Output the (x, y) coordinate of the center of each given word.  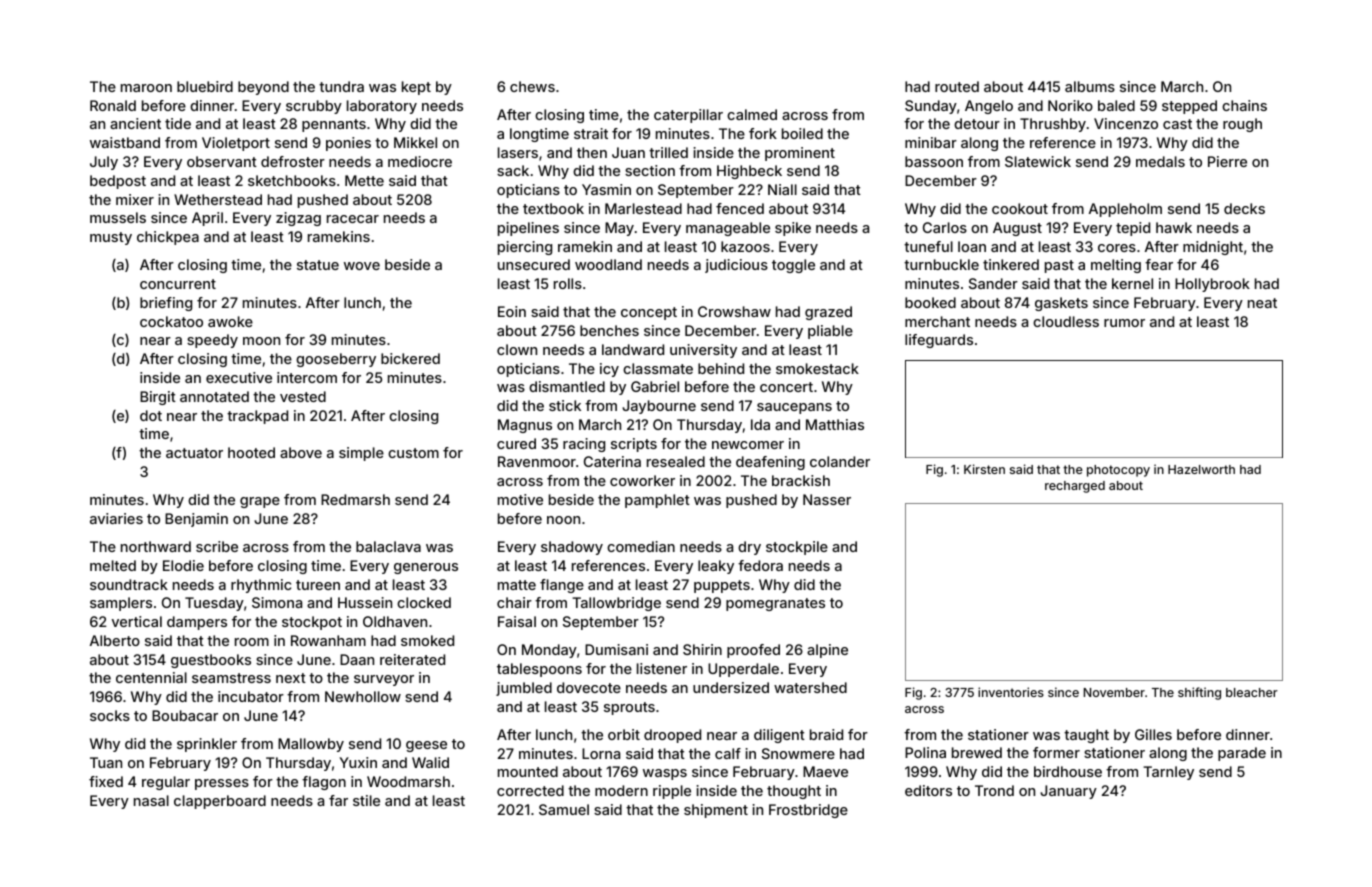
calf (728, 753)
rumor (1124, 323)
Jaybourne (659, 407)
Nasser (827, 499)
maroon (146, 88)
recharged (1075, 487)
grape (260, 502)
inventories (1011, 692)
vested (303, 396)
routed (957, 86)
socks (110, 715)
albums (1090, 86)
